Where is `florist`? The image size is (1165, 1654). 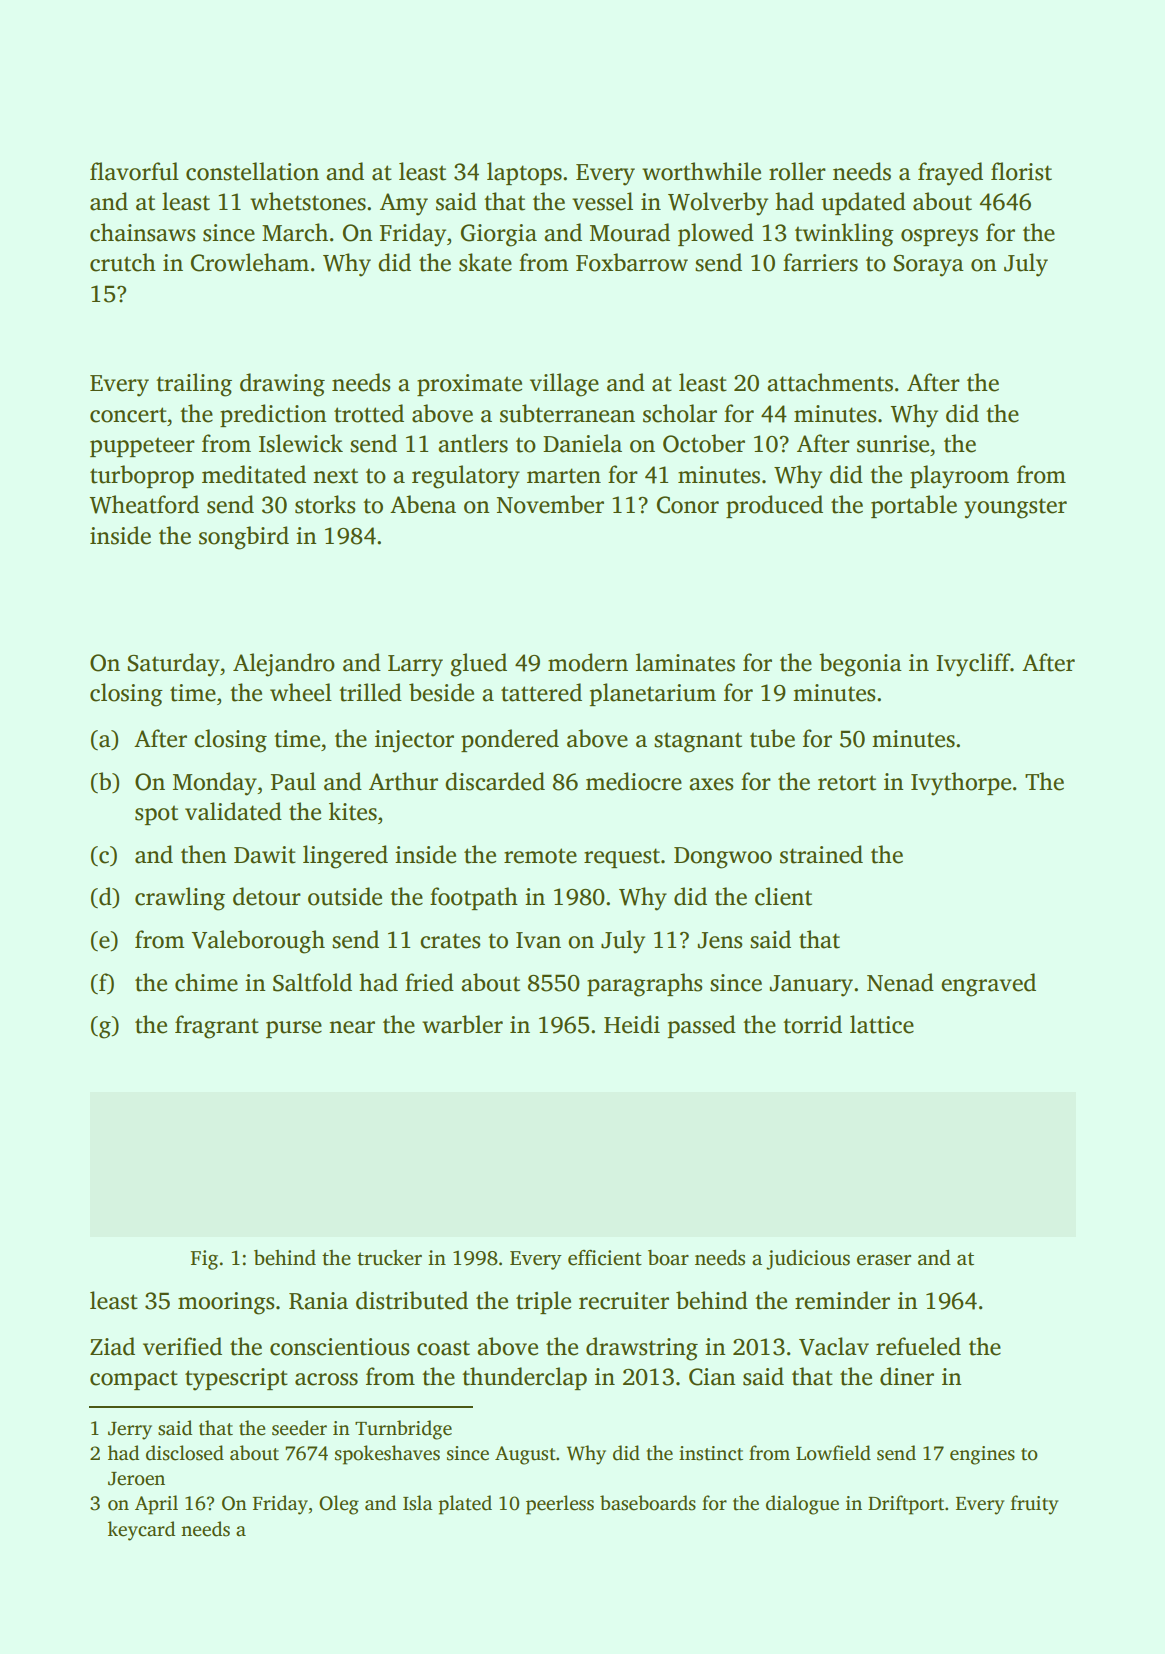 florist is located at coordinates (1021, 171).
